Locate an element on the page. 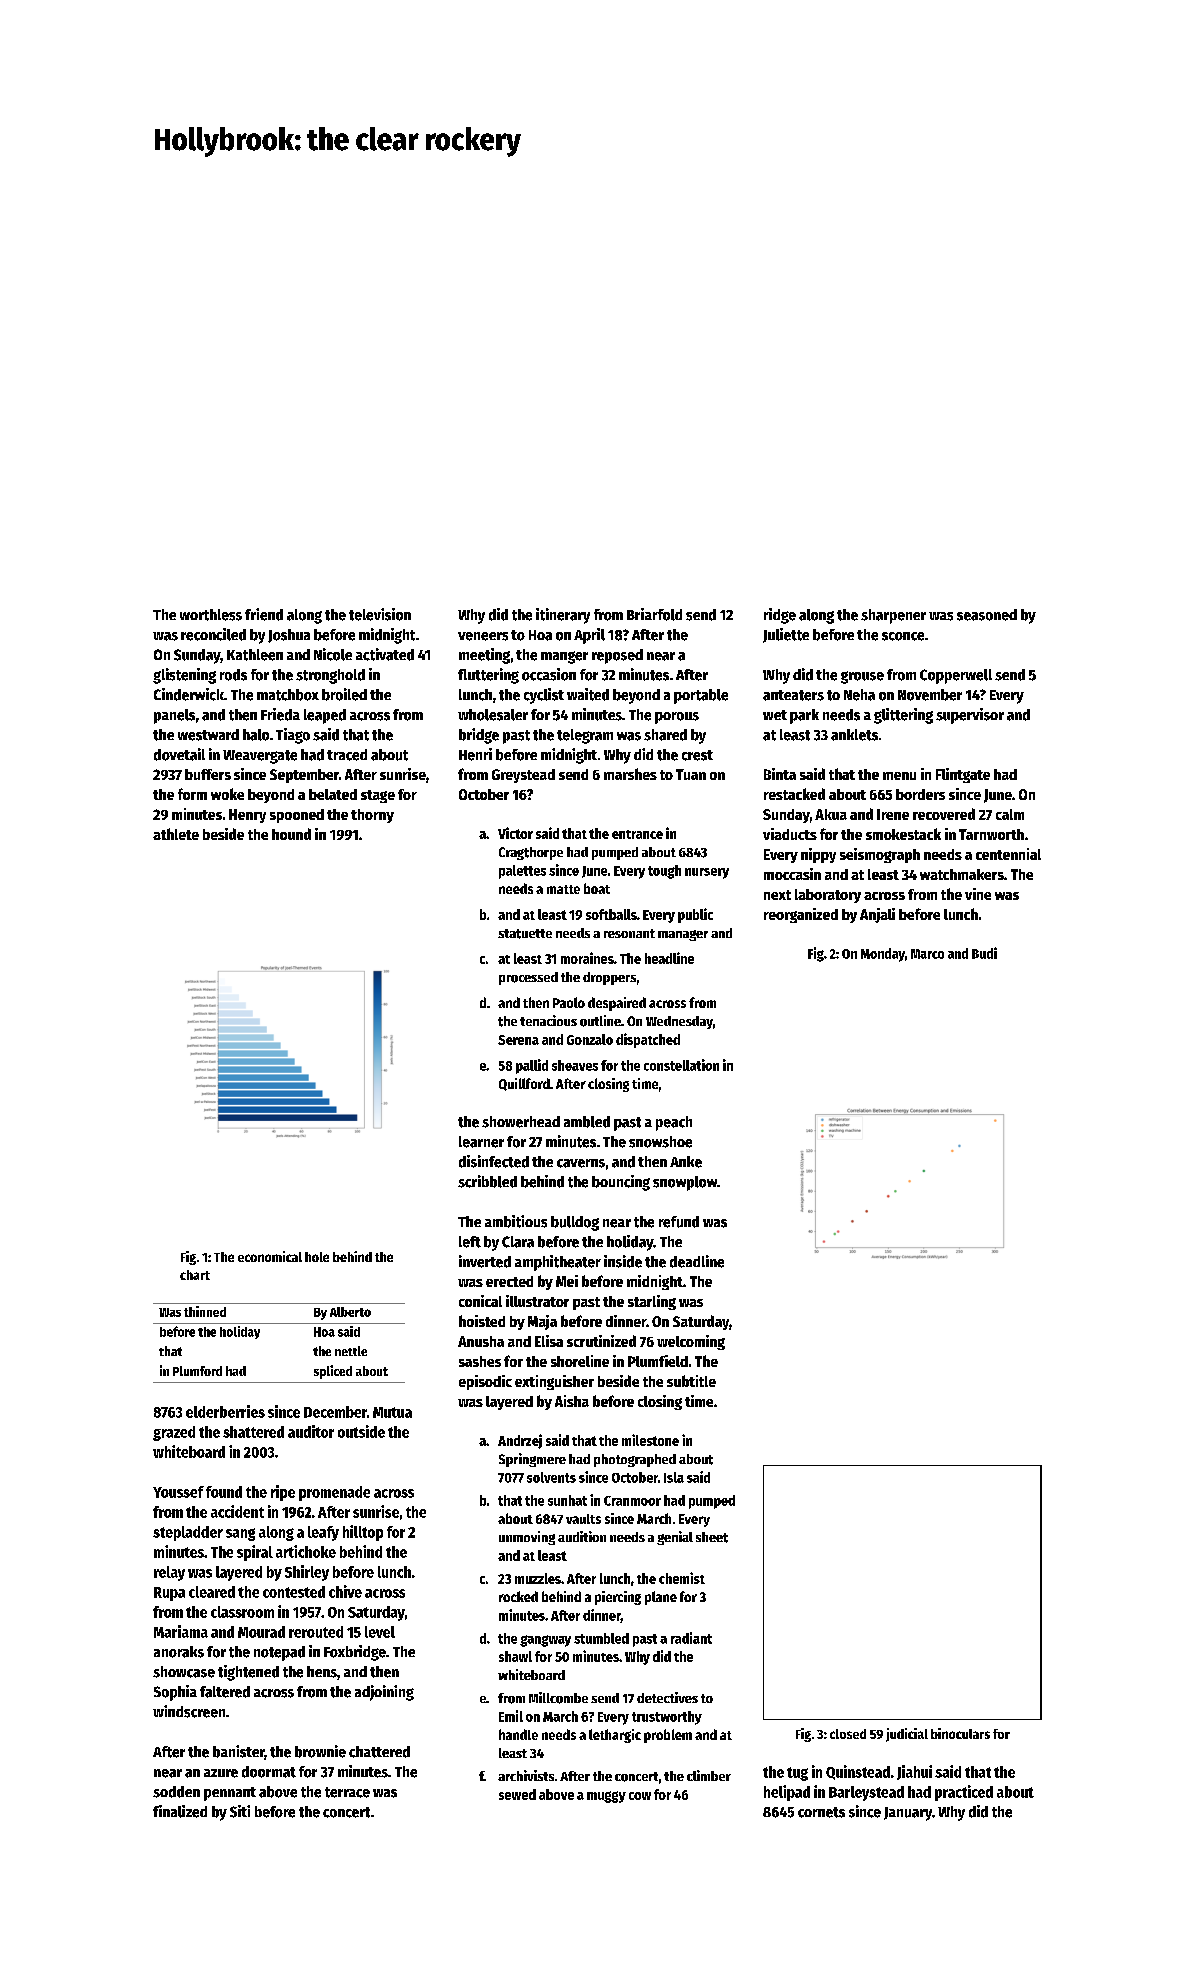 The width and height of the document is (1195, 1969). sang is located at coordinates (240, 1534).
